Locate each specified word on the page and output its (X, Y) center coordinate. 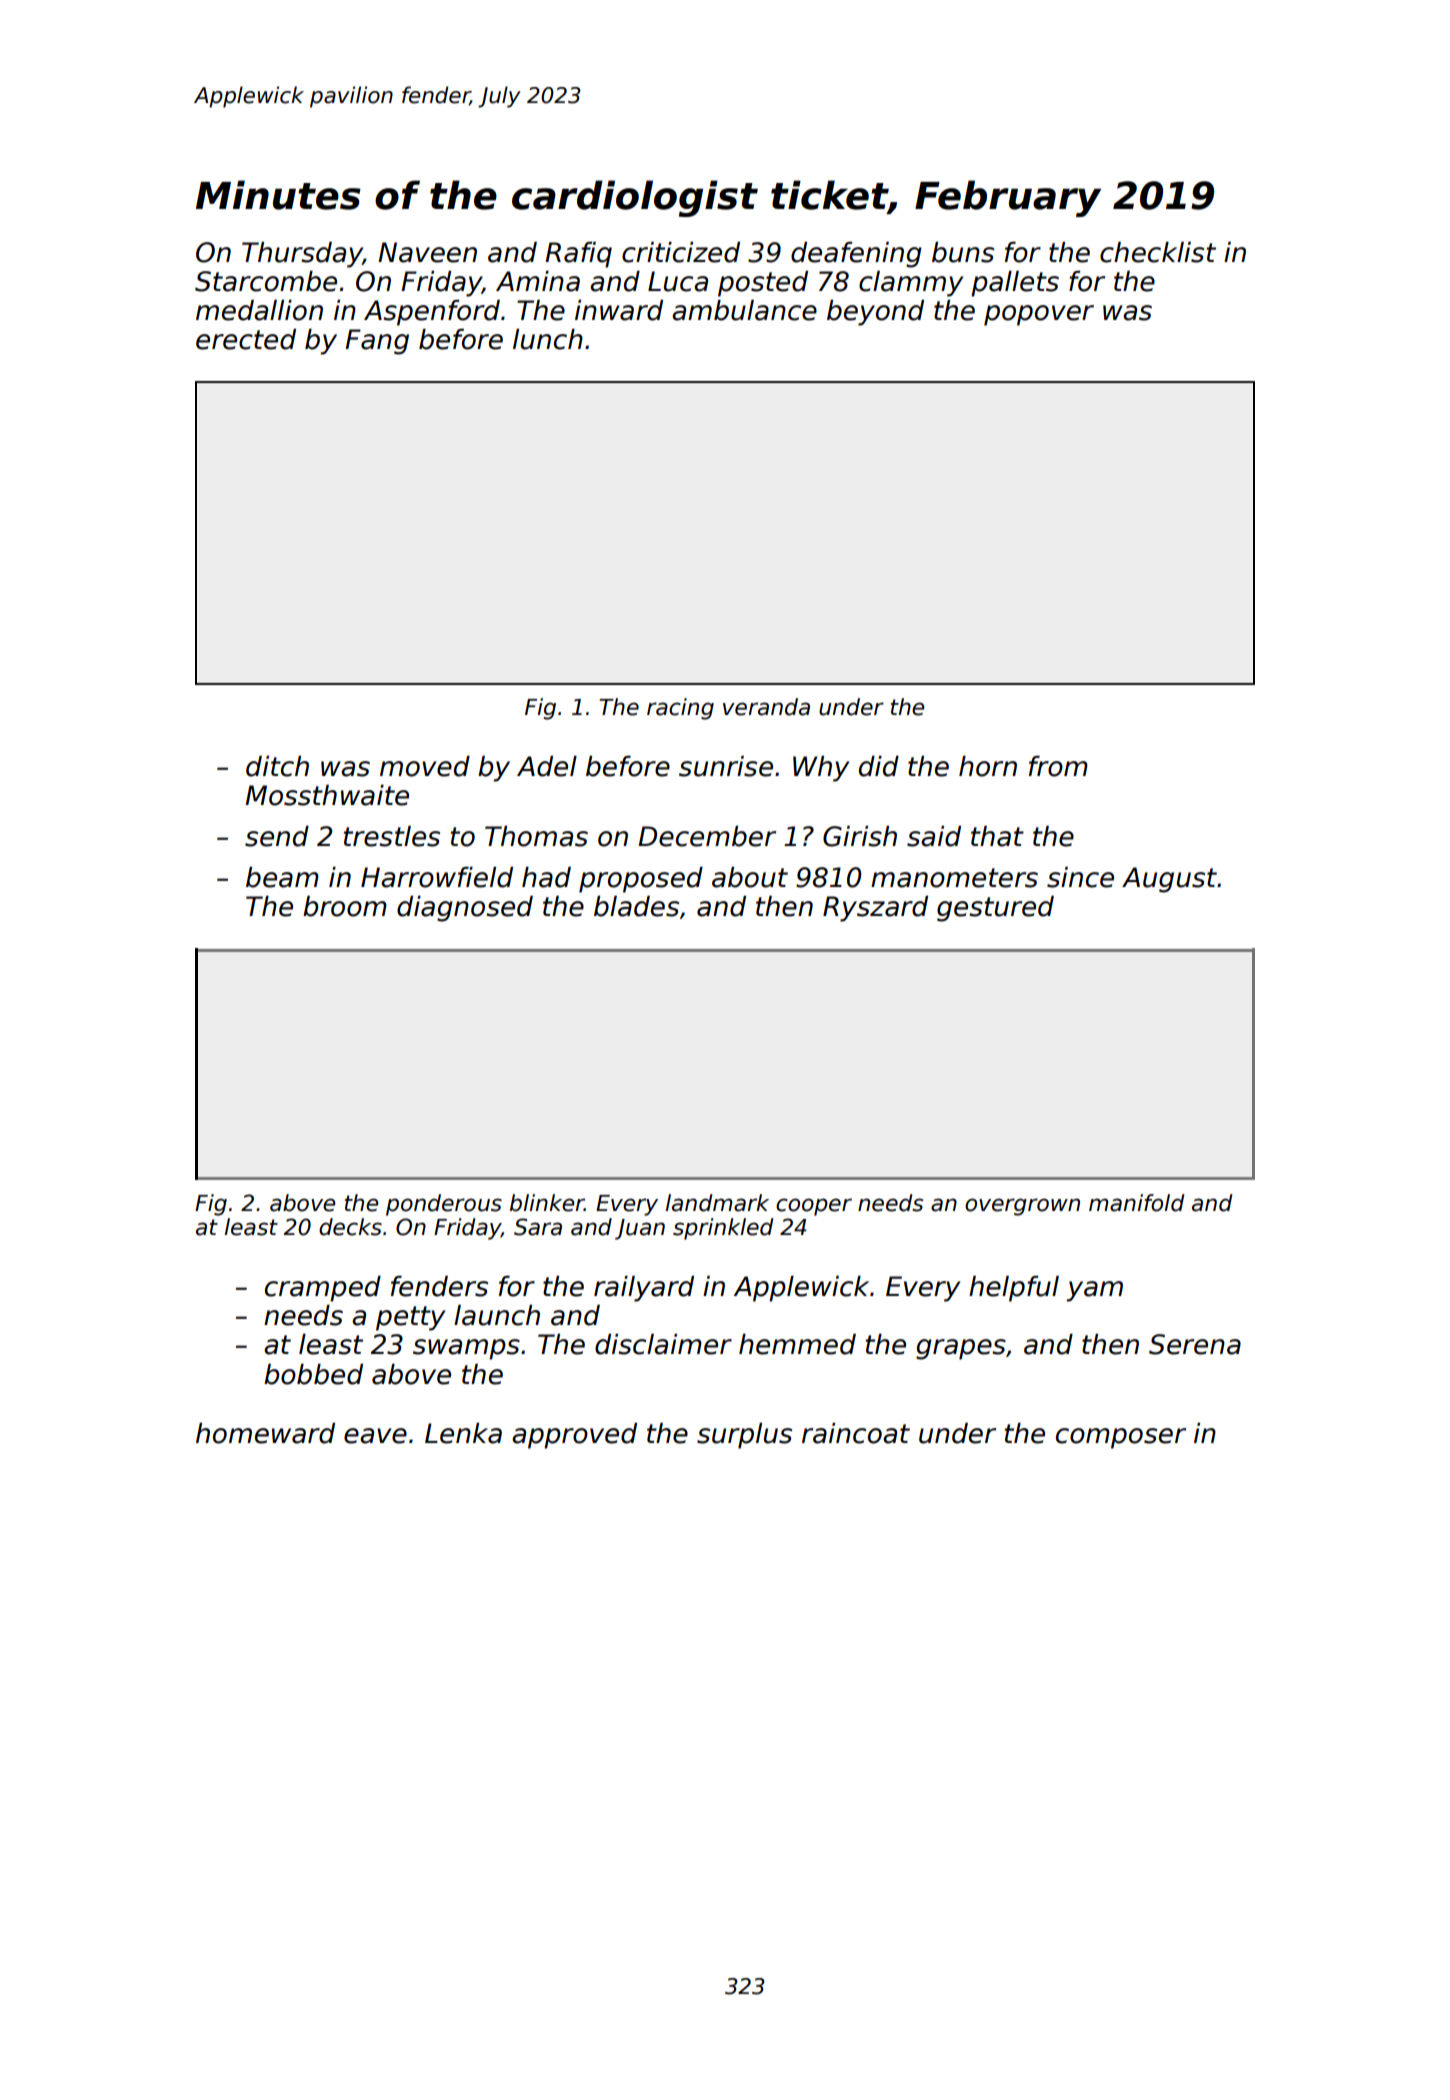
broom (345, 906)
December (707, 836)
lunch (548, 339)
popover (1039, 315)
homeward (265, 1433)
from (1058, 766)
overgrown (1022, 1207)
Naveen (427, 252)
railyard (644, 1289)
